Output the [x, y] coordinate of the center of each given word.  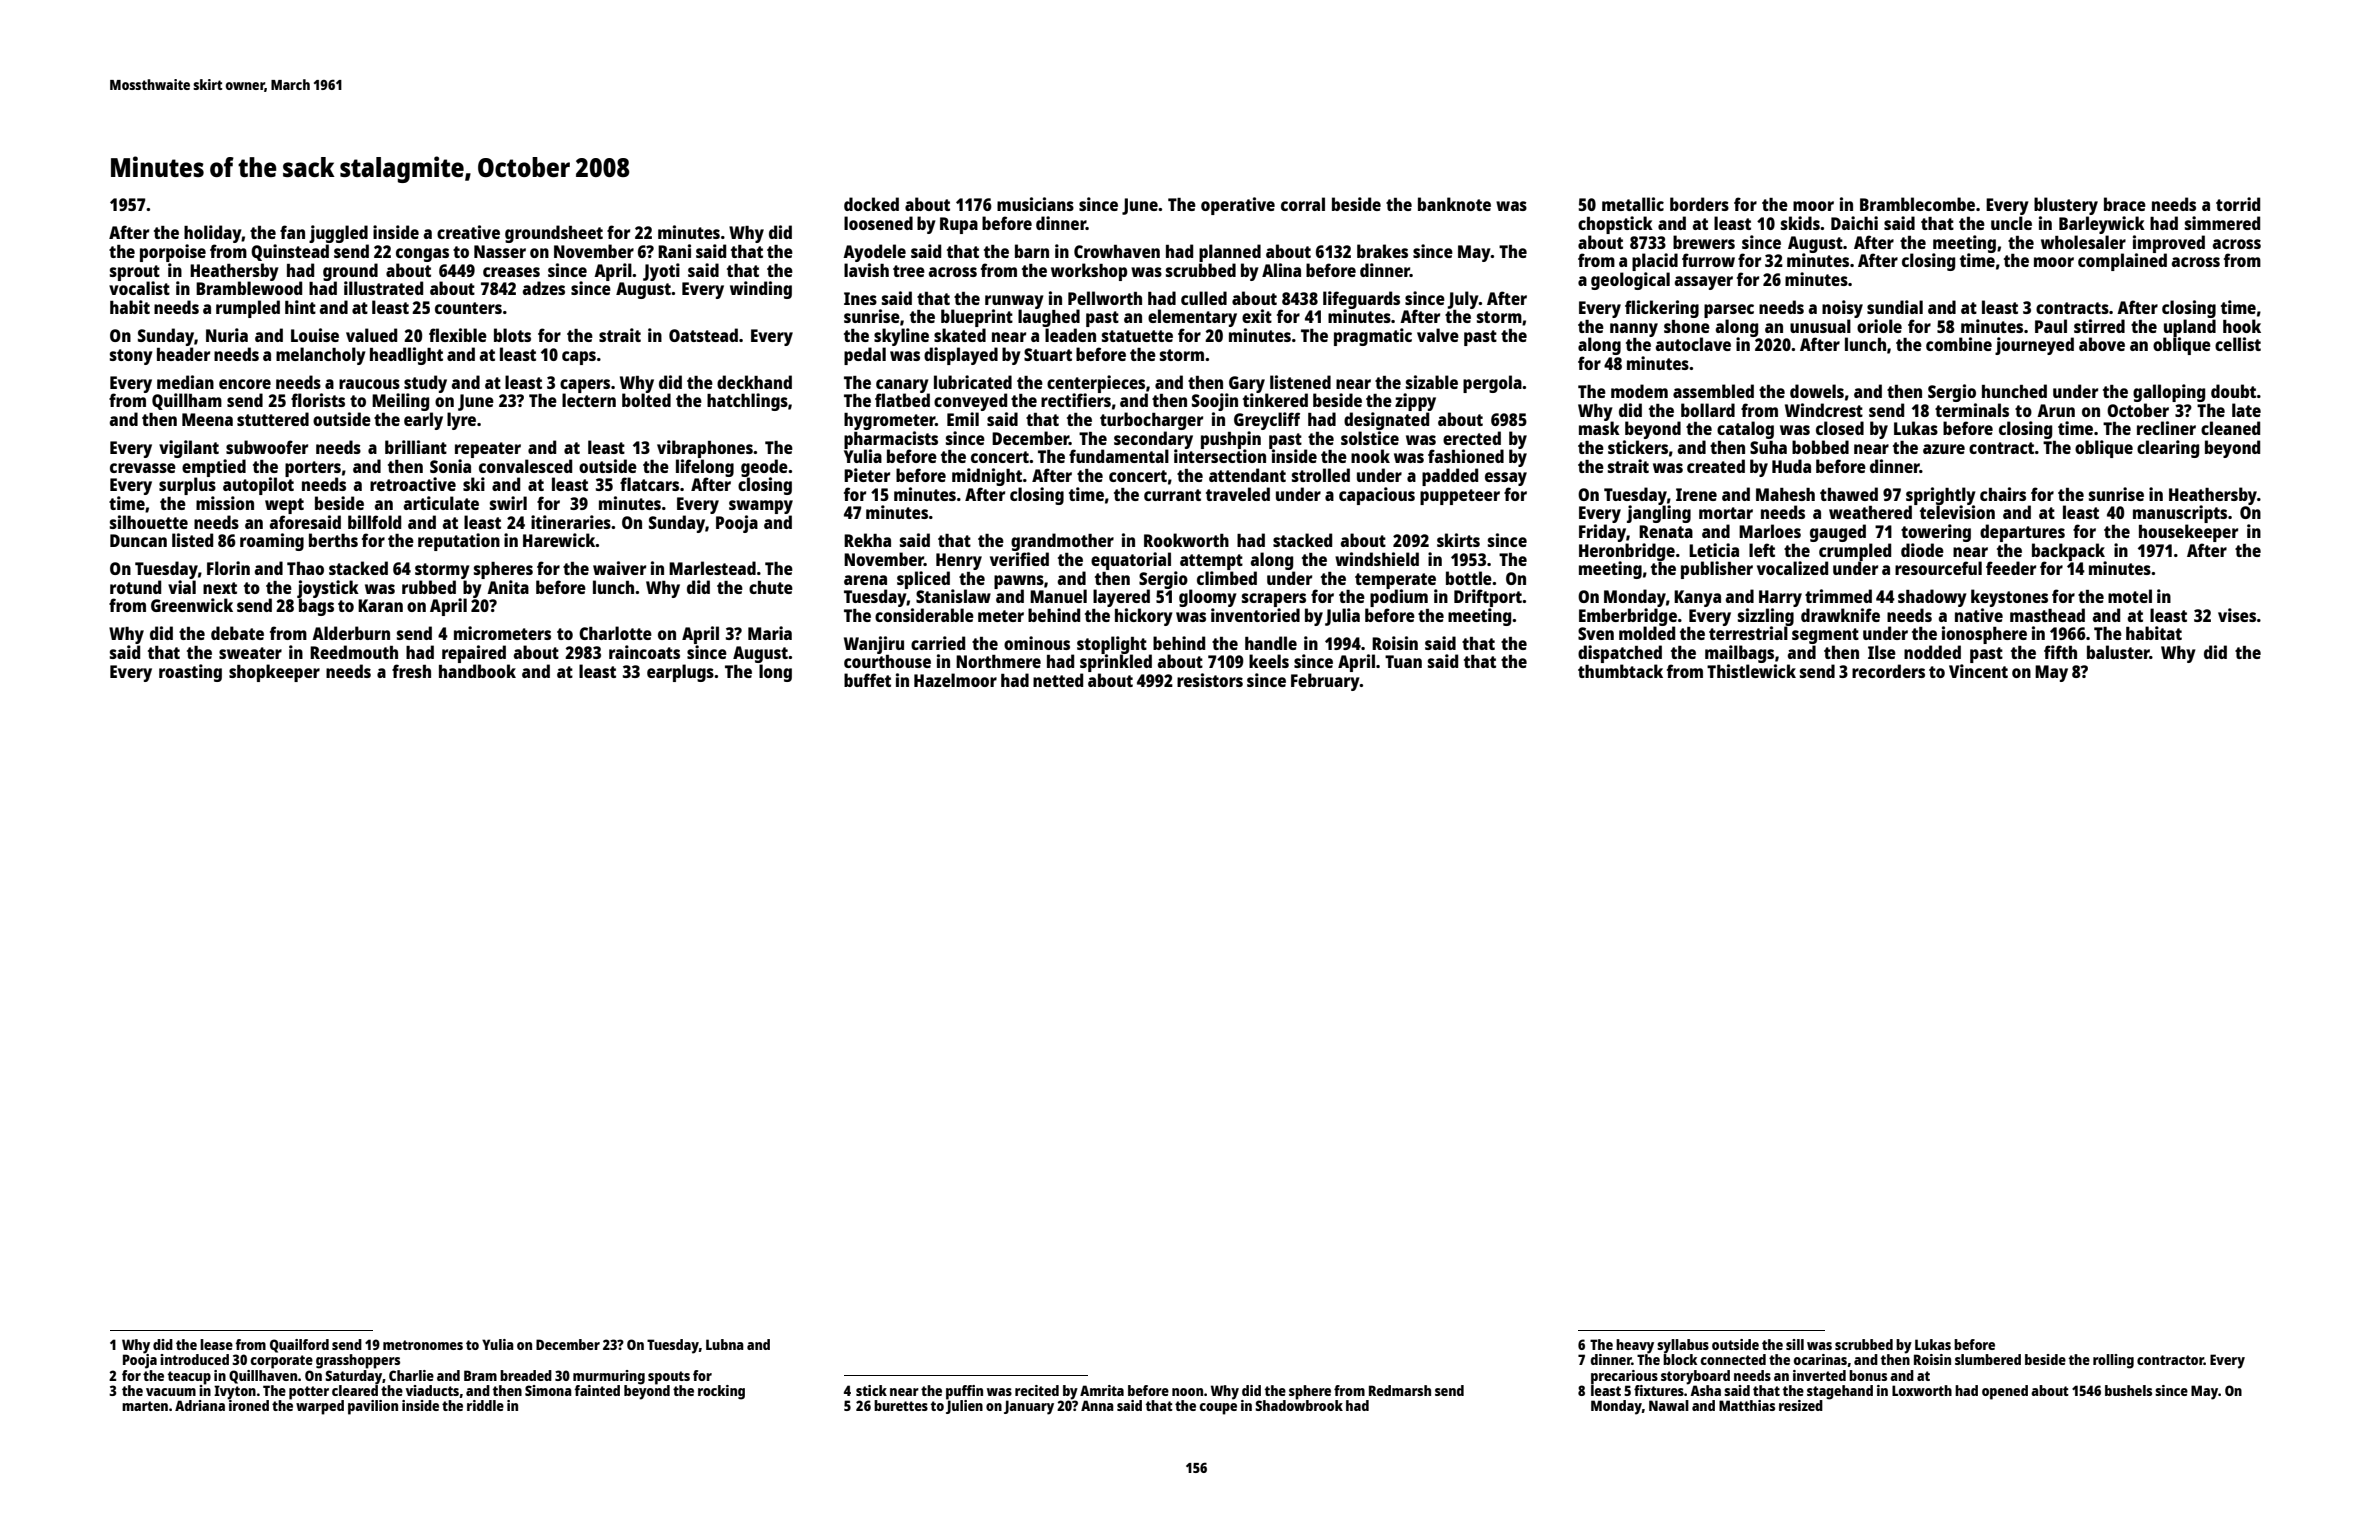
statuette [1137, 336]
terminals [1972, 410]
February [1325, 682]
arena [865, 580]
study [425, 384]
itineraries [571, 522]
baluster [2118, 652]
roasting [190, 673]
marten [145, 1406]
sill [1795, 1344]
